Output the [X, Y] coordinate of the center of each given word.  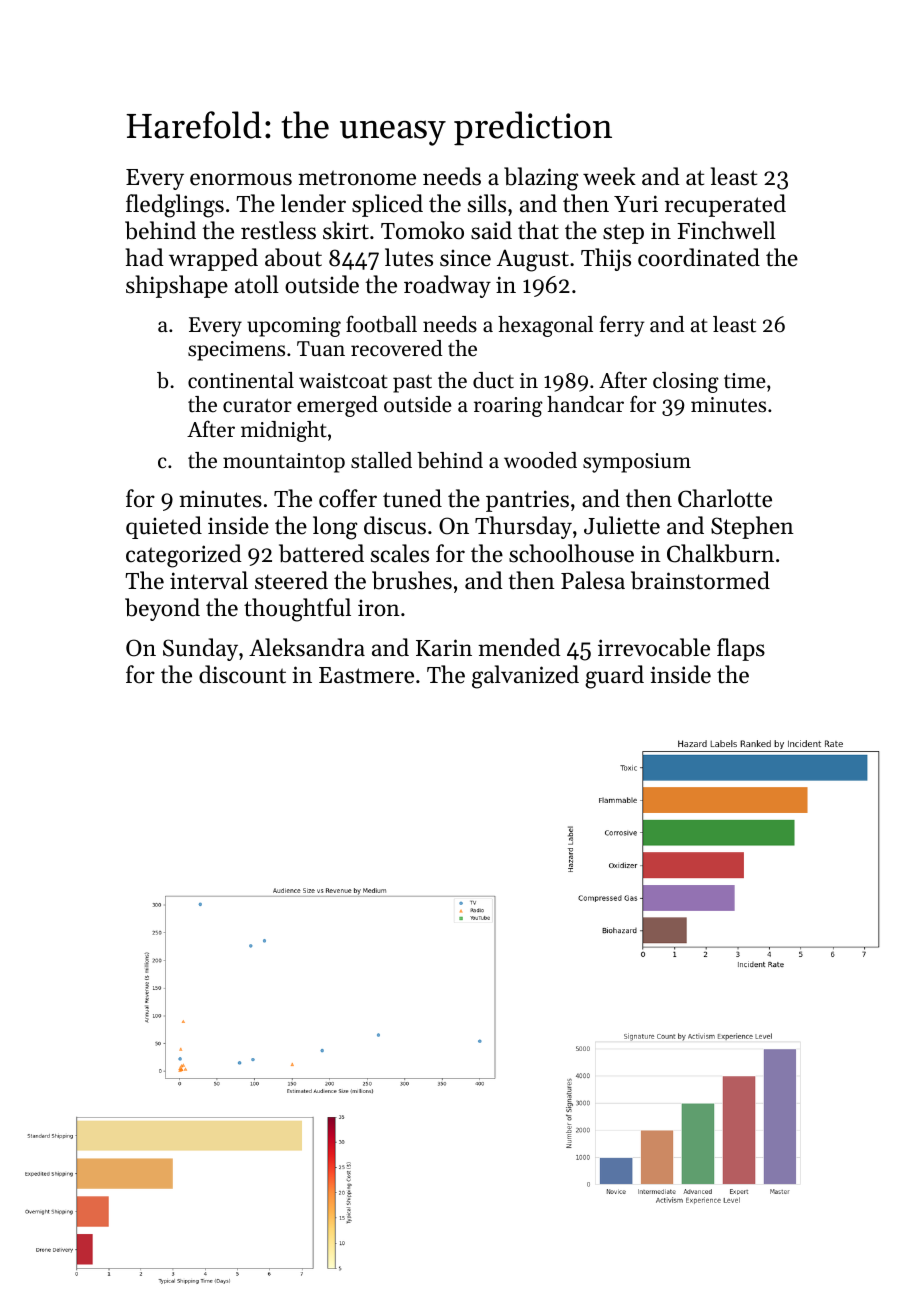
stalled [381, 460]
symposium [637, 463]
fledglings [175, 206]
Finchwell [726, 230]
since [465, 258]
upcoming [294, 327]
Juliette [622, 525]
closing [686, 382]
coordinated [699, 257]
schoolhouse [571, 553]
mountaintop [284, 463]
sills [487, 203]
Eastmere [366, 675]
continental [241, 380]
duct [493, 380]
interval [209, 580]
